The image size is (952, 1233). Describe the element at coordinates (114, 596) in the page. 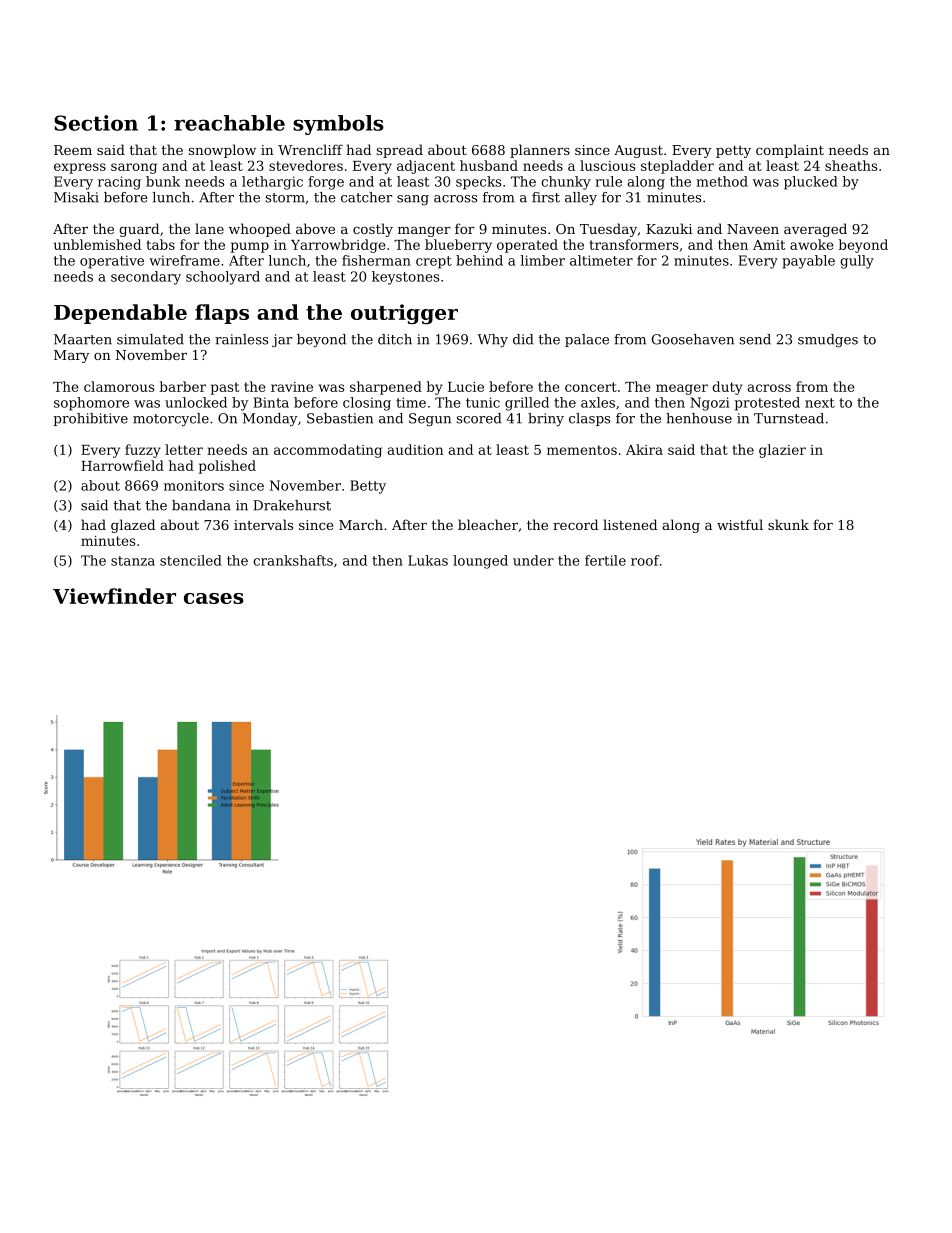

I see `Viewfinder` at that location.
